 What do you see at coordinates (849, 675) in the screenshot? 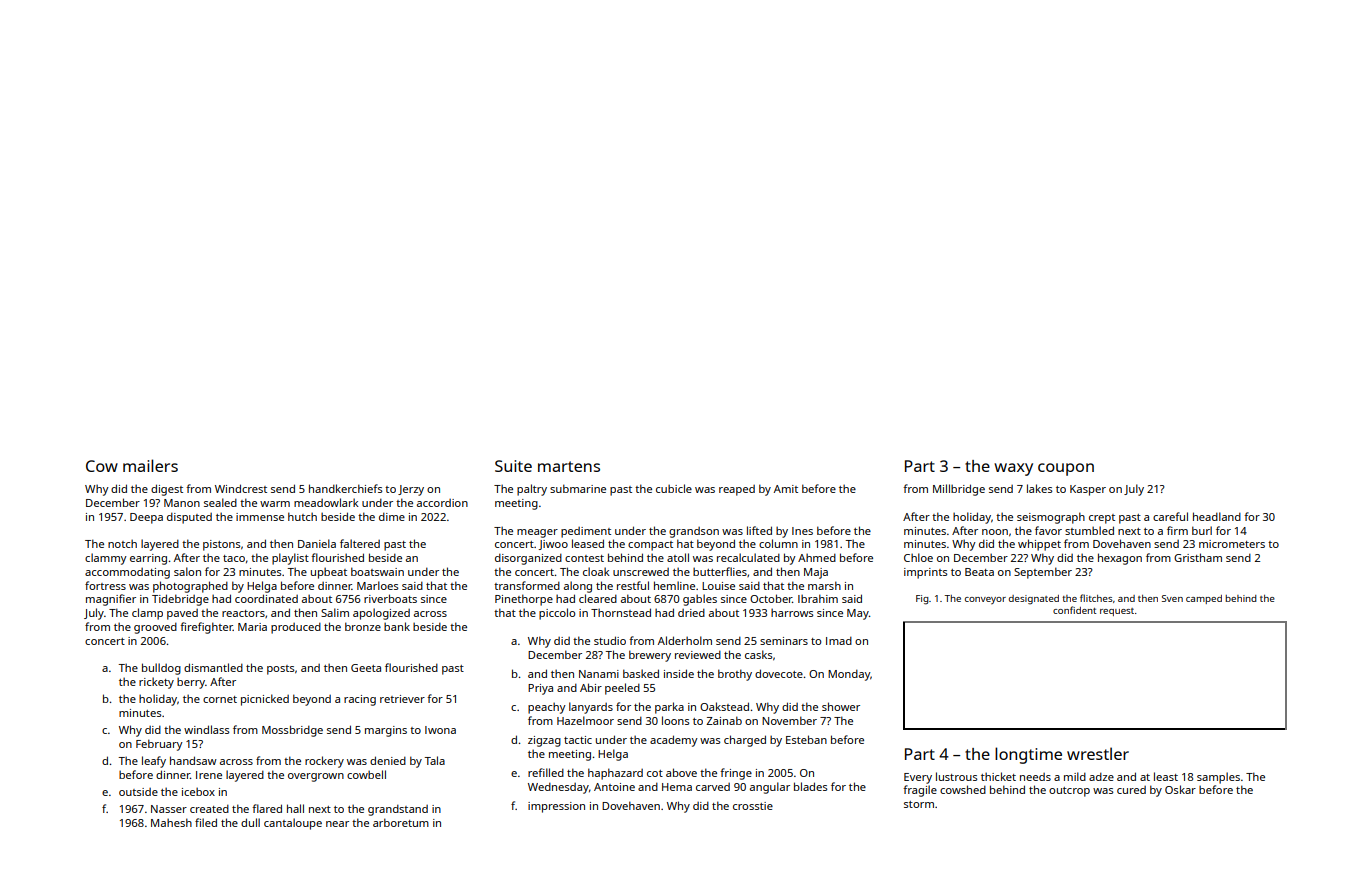
I see `Monday` at bounding box center [849, 675].
